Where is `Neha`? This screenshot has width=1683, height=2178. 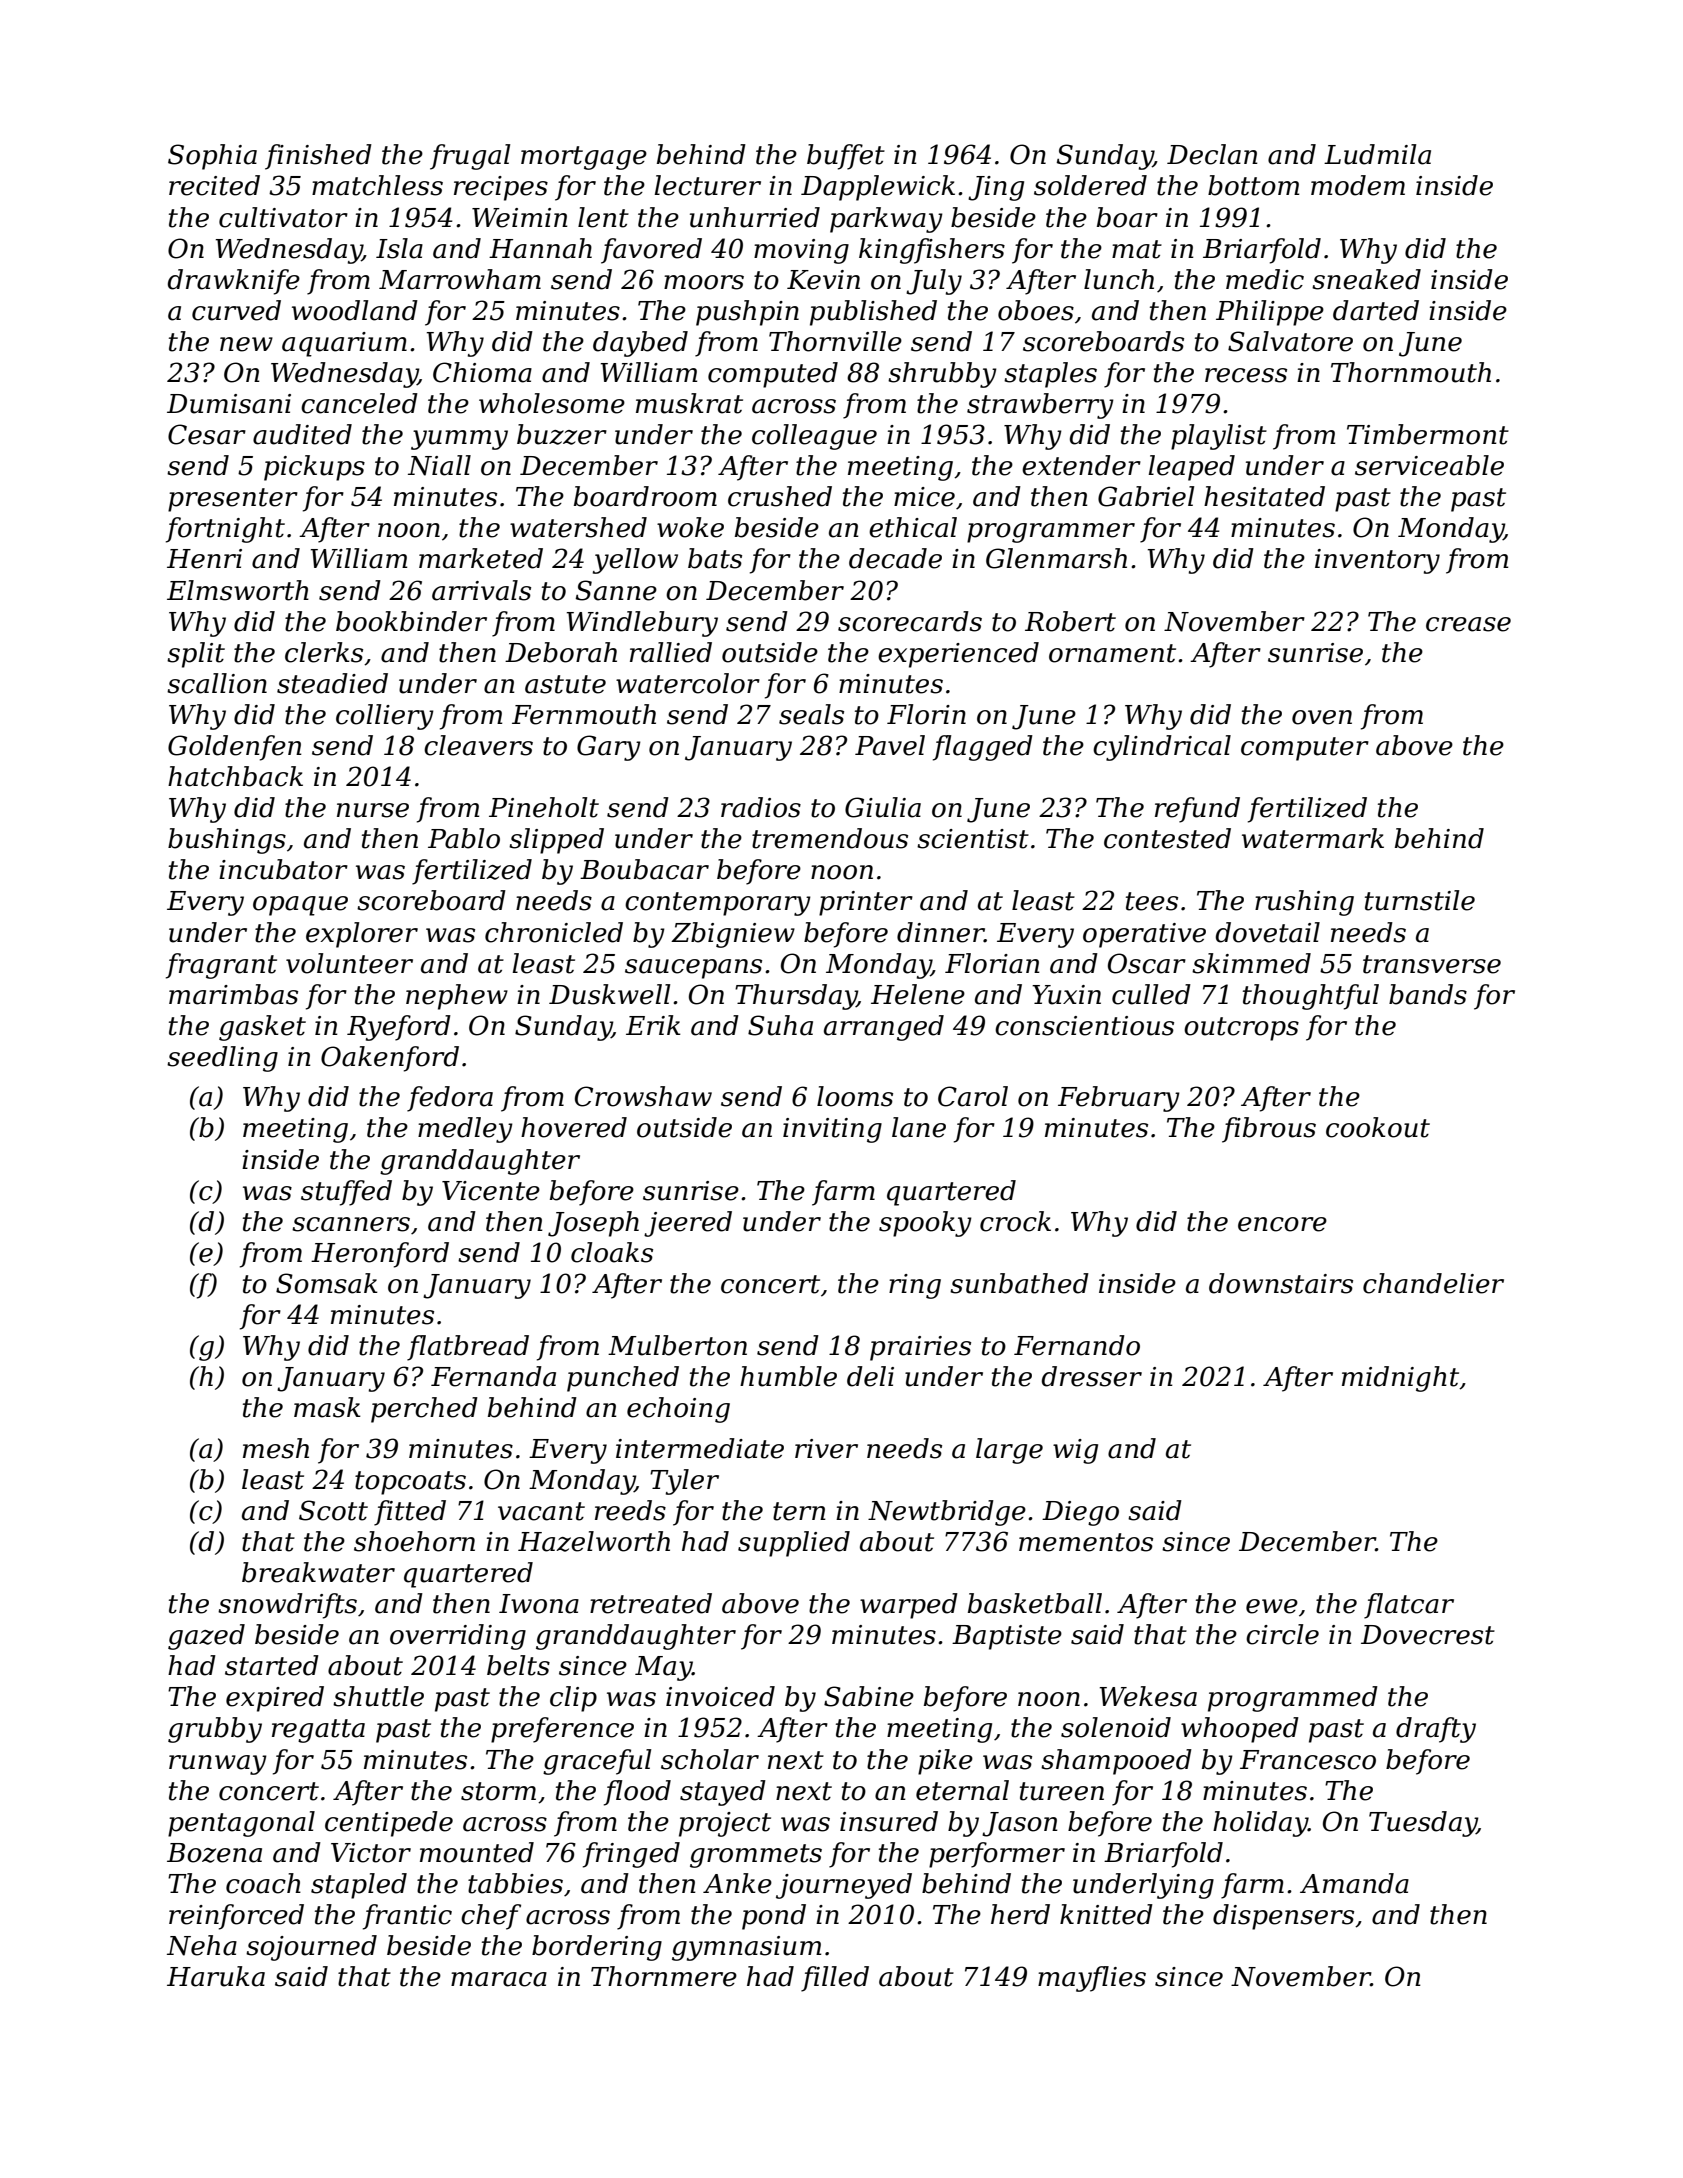 Neha is located at coordinates (202, 1945).
